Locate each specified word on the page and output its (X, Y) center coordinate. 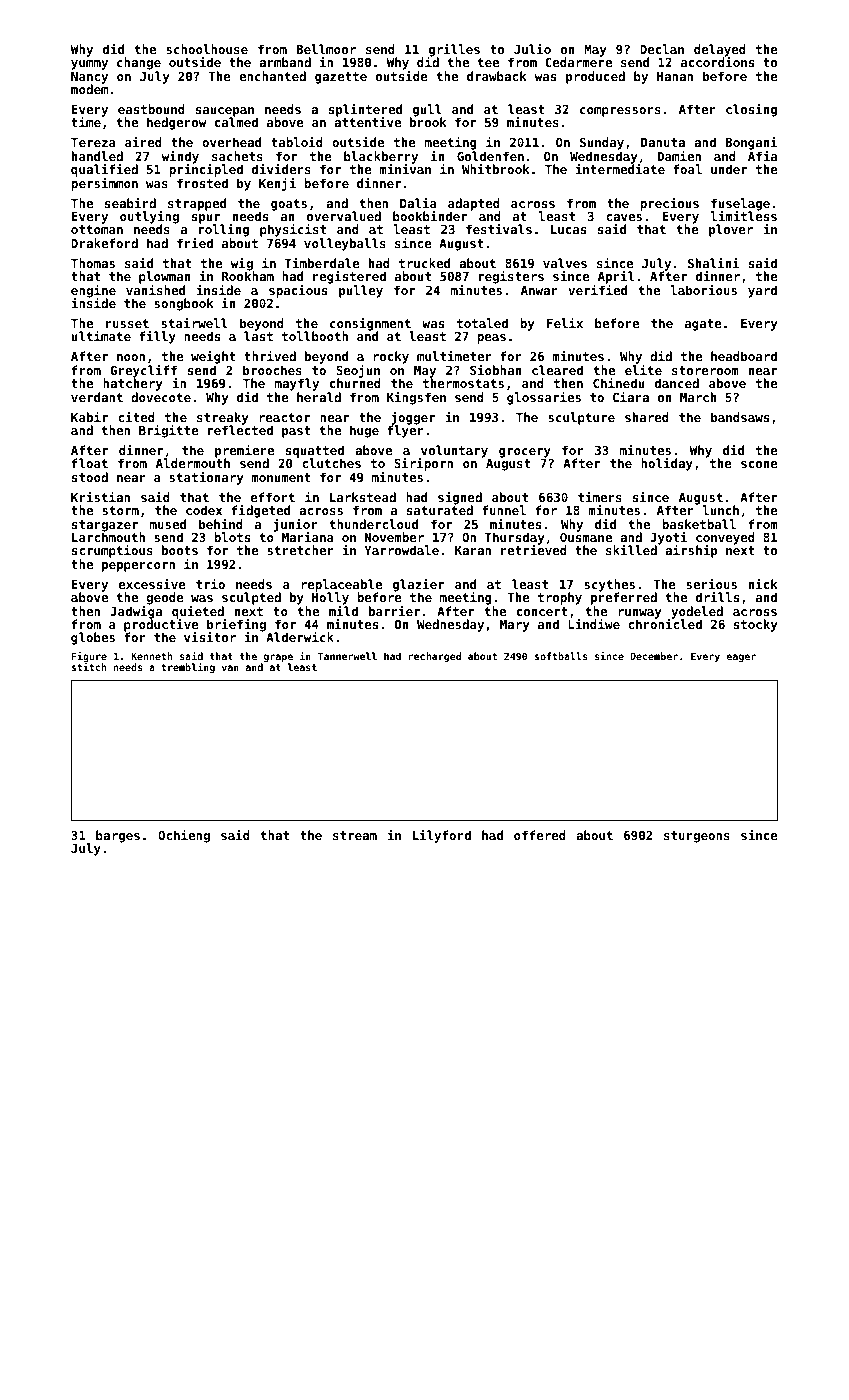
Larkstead (363, 497)
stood (90, 477)
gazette (341, 78)
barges (118, 836)
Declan (662, 49)
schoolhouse (207, 49)
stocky (755, 625)
